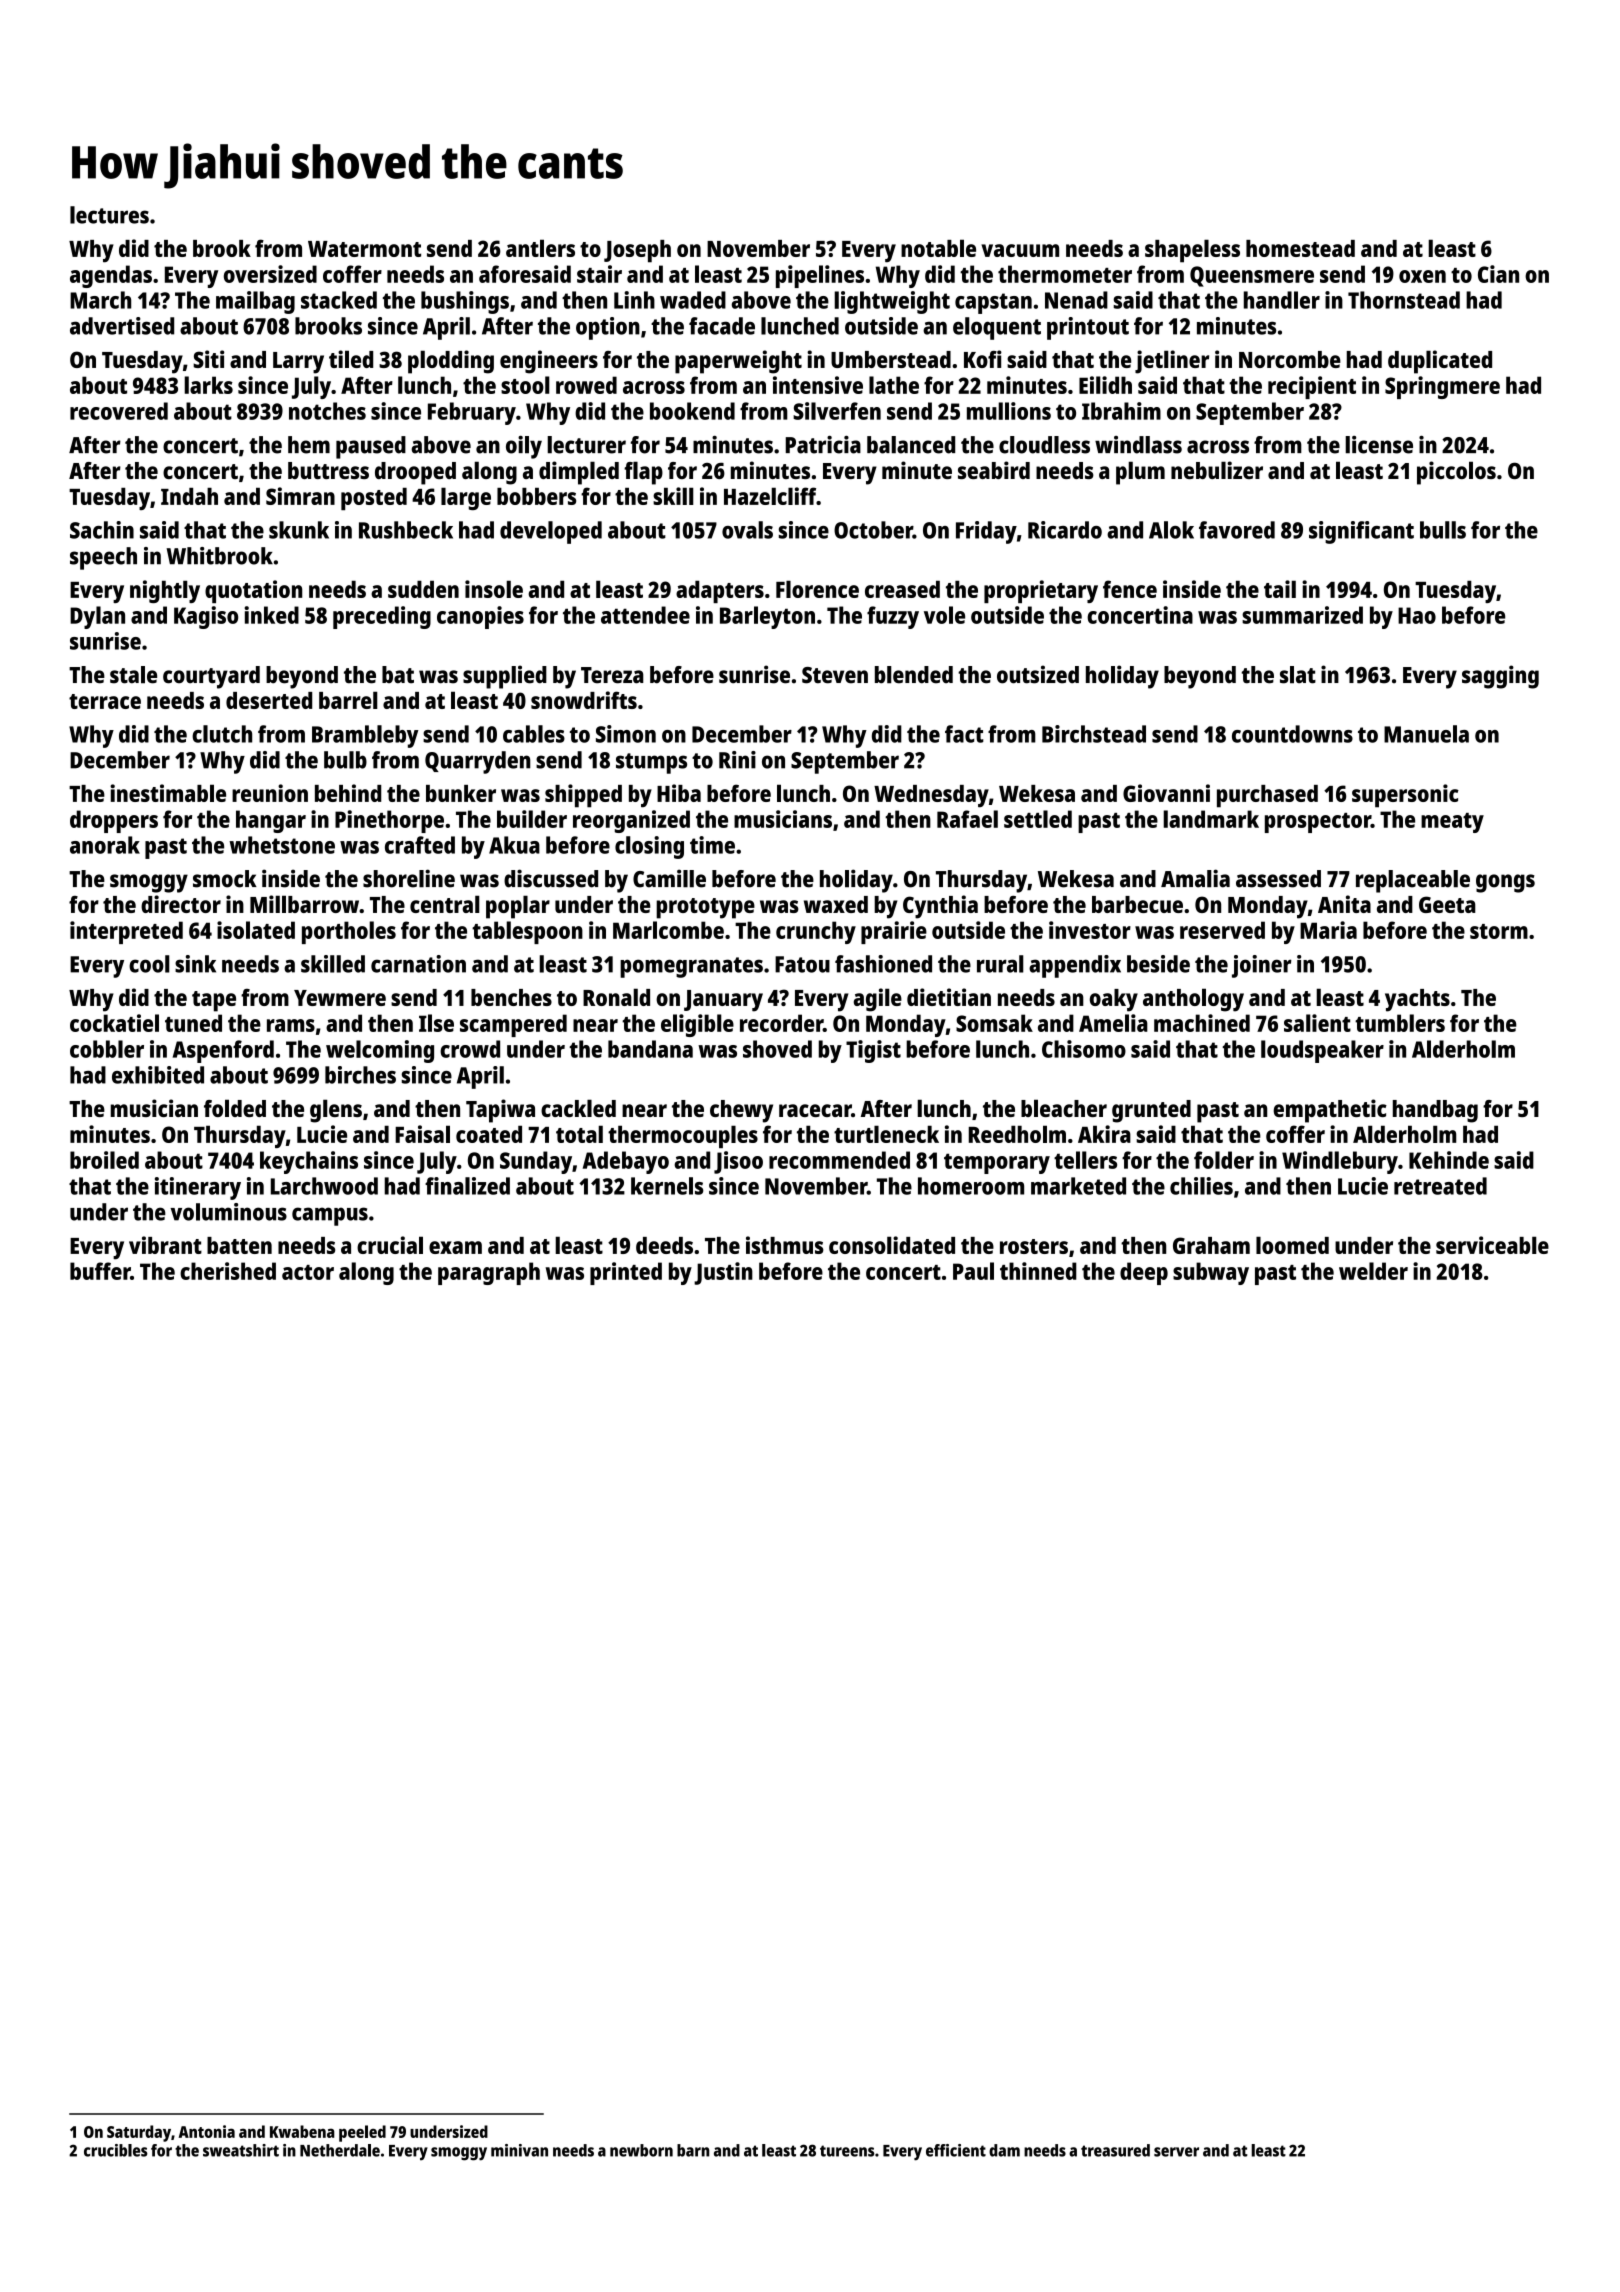 The image size is (1620, 2292). I want to click on Watermont, so click(364, 249).
